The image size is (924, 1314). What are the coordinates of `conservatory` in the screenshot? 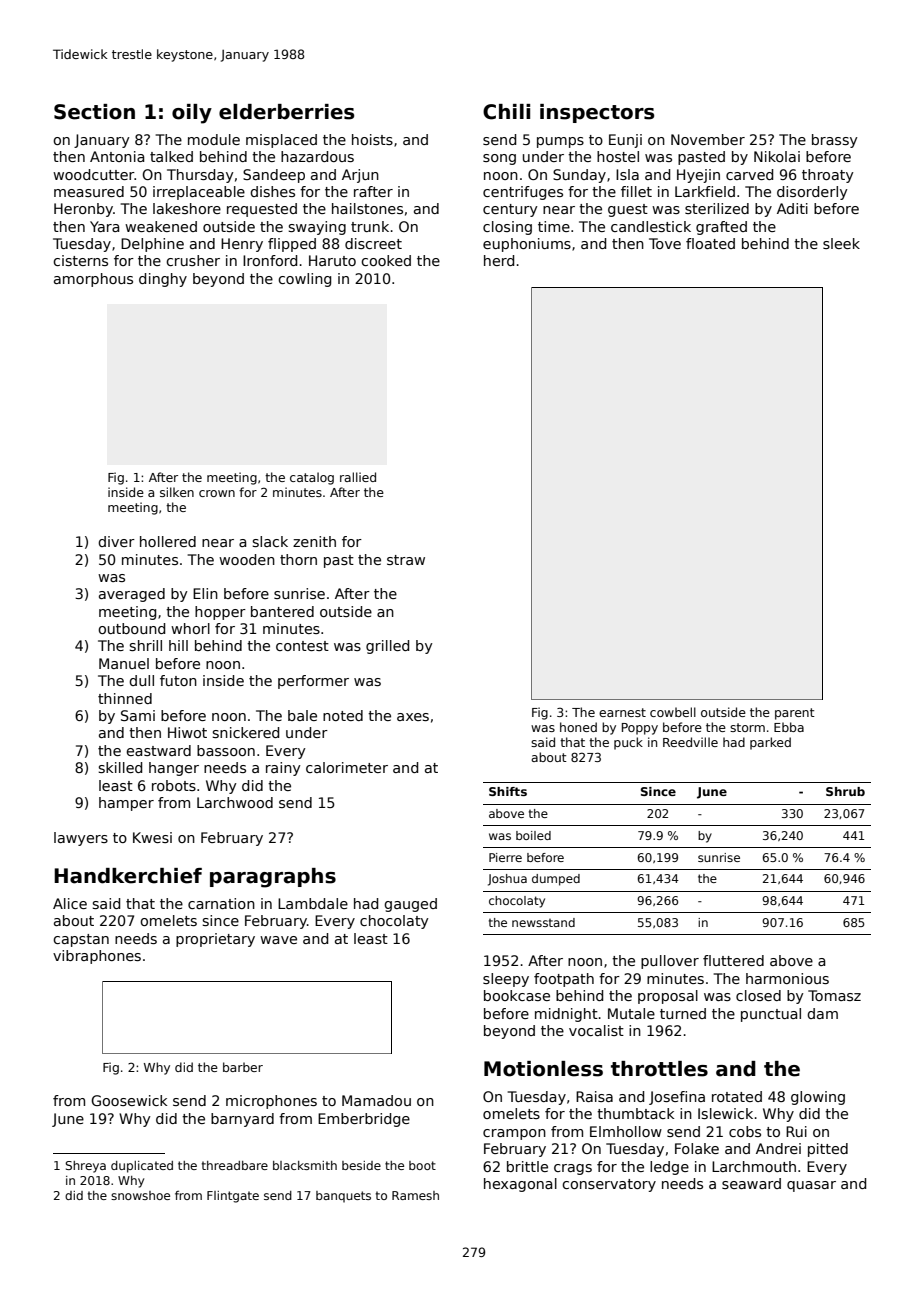 It's located at (609, 1185).
